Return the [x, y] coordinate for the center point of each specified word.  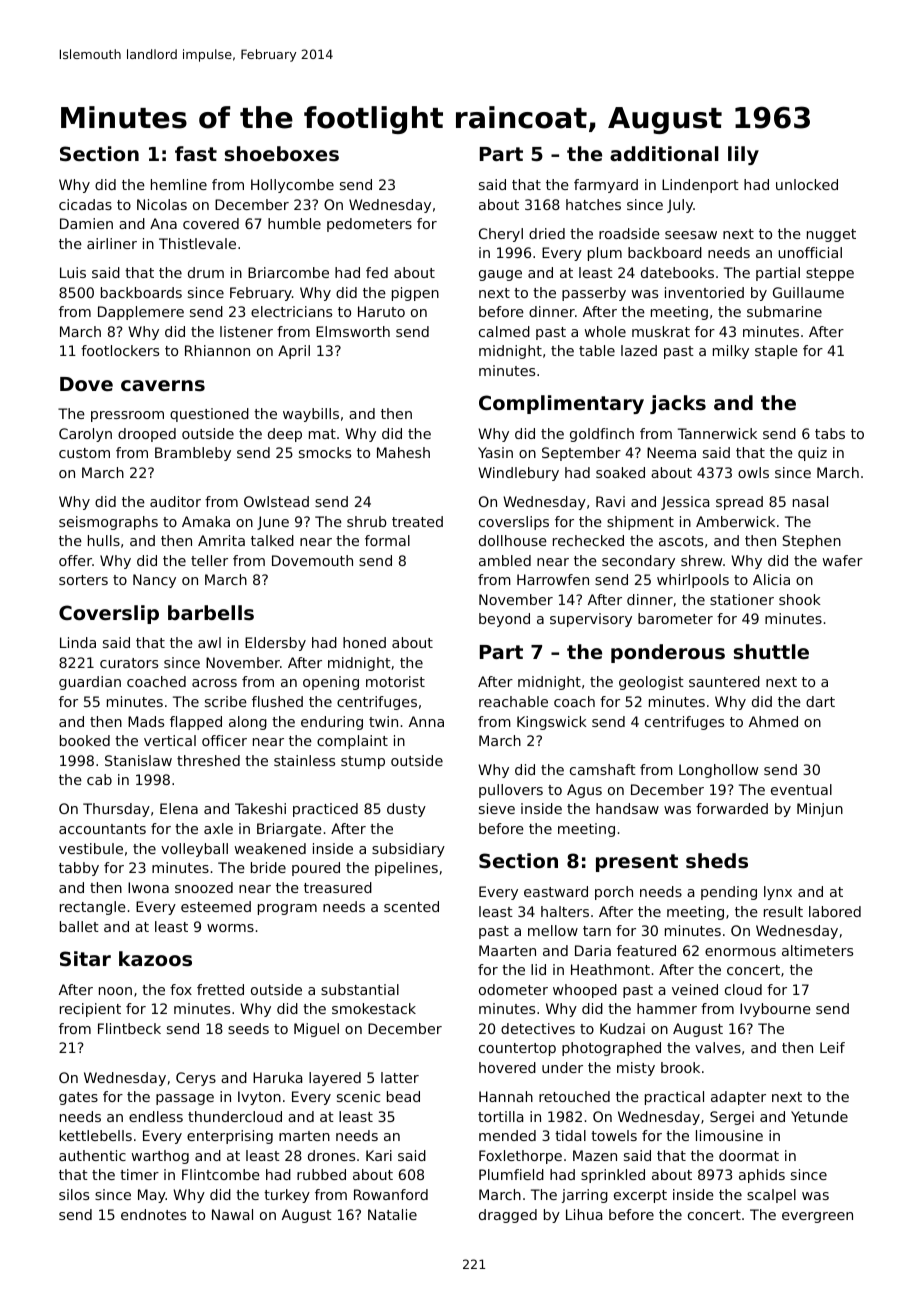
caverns [163, 385]
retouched [574, 1096]
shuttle [771, 652]
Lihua [584, 1214]
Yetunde [819, 1116]
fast [196, 153]
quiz [812, 454]
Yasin [495, 452]
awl [209, 642]
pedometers [369, 225]
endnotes [153, 1214]
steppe [830, 274]
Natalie [392, 1214]
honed [364, 642]
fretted [220, 989]
